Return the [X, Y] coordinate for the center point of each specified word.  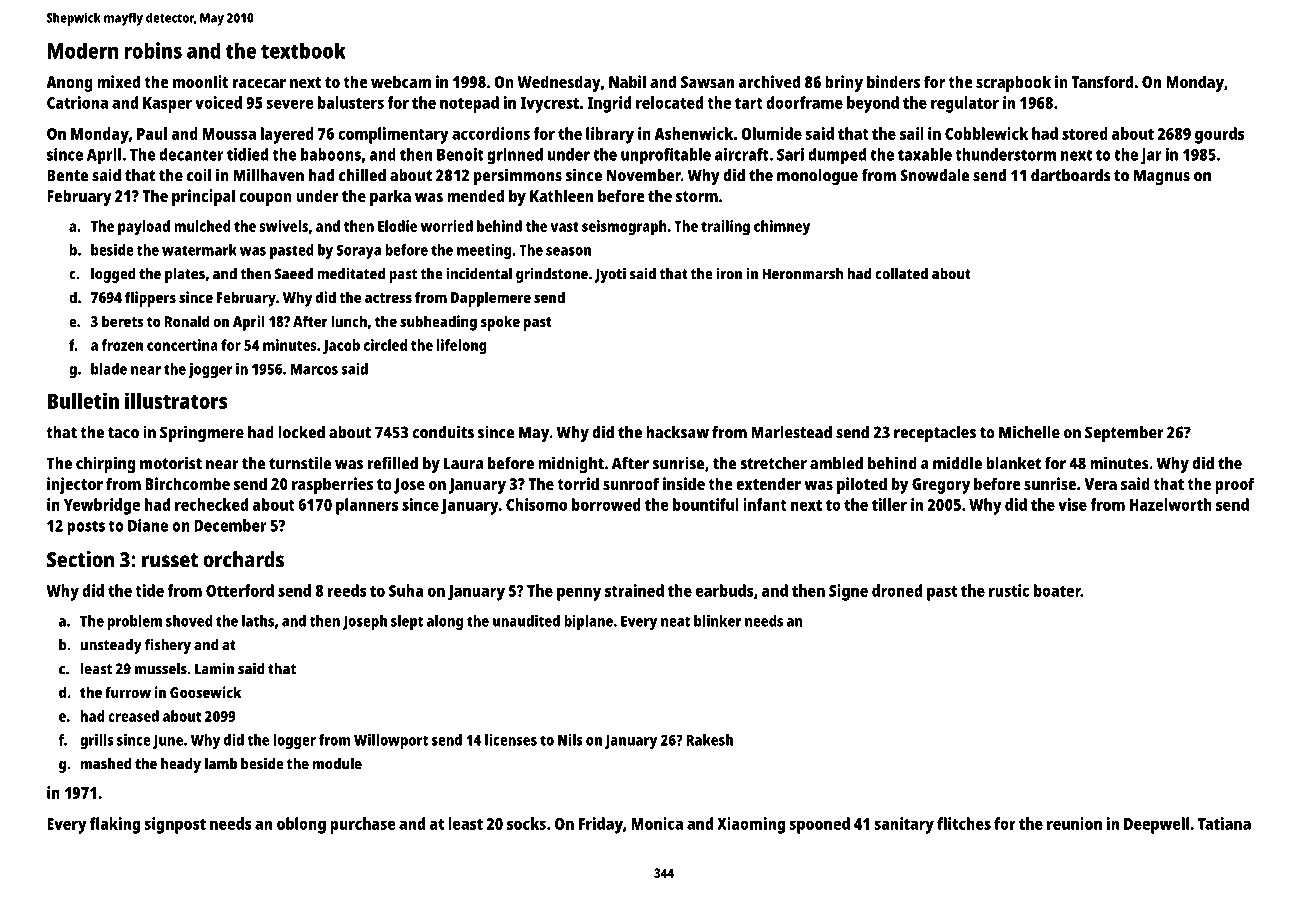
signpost [175, 825]
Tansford [1102, 81]
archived [769, 81]
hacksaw [677, 432]
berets [123, 321]
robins [153, 50]
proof [1234, 485]
